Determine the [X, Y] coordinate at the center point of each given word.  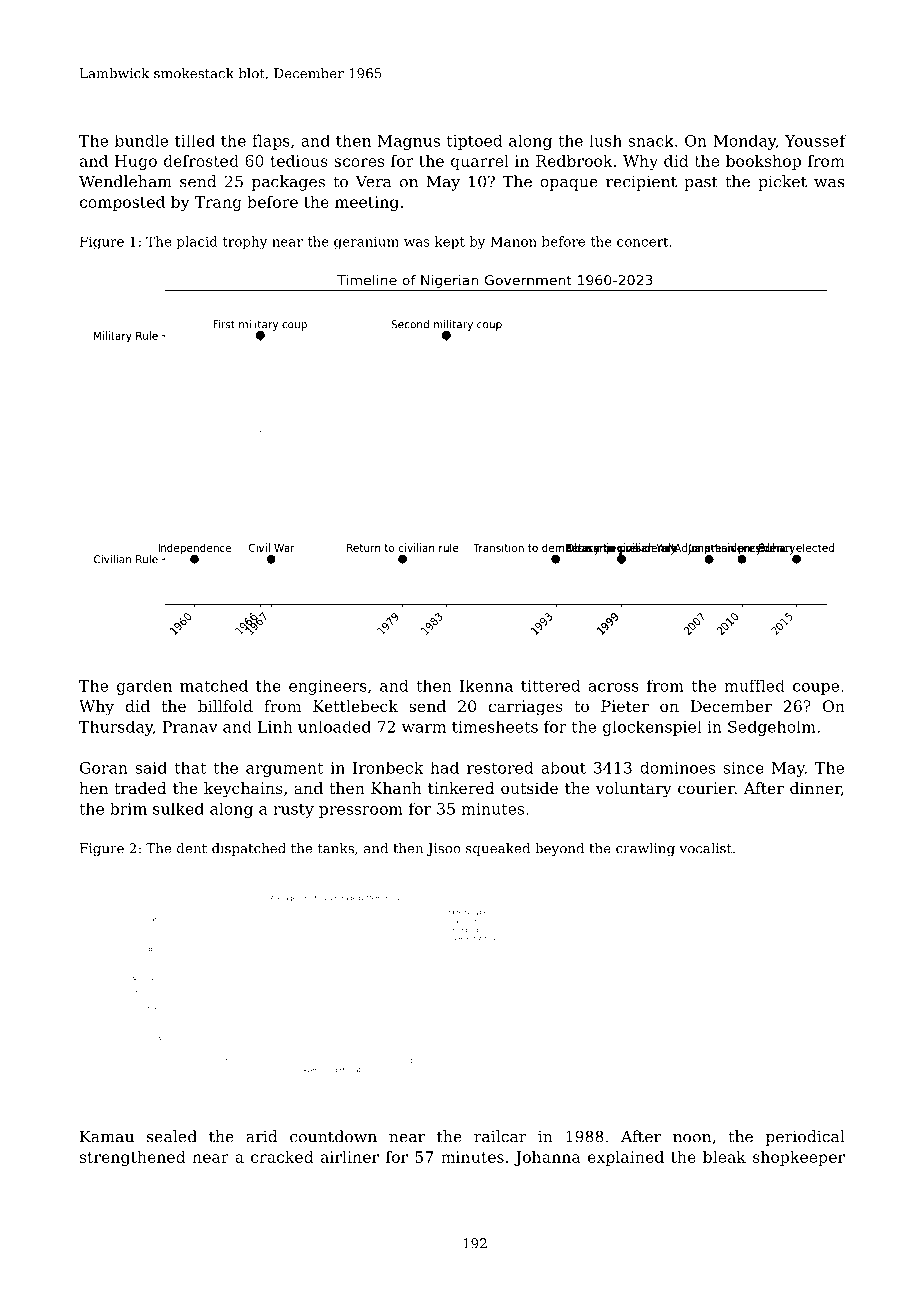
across [614, 687]
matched [214, 686]
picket [782, 183]
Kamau [107, 1136]
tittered [550, 686]
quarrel [480, 162]
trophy [245, 243]
